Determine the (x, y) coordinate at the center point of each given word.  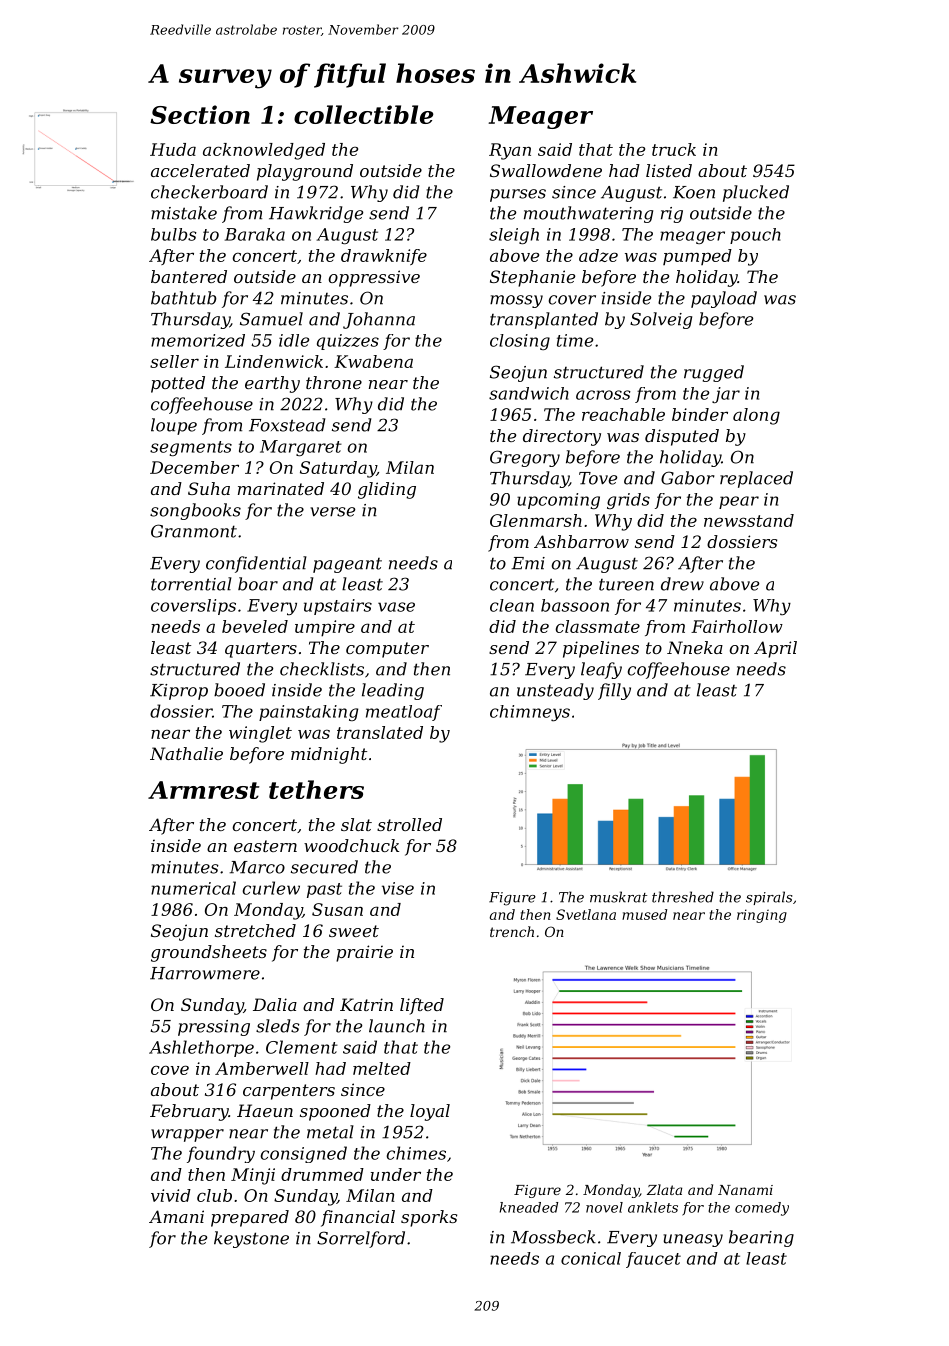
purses (518, 195)
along (756, 416)
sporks (429, 1218)
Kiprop (179, 692)
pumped (697, 257)
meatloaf (404, 713)
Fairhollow (737, 626)
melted (382, 1068)
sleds (278, 1026)
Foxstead (287, 425)
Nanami (745, 1190)
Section (200, 114)
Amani (176, 1216)
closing (520, 342)
